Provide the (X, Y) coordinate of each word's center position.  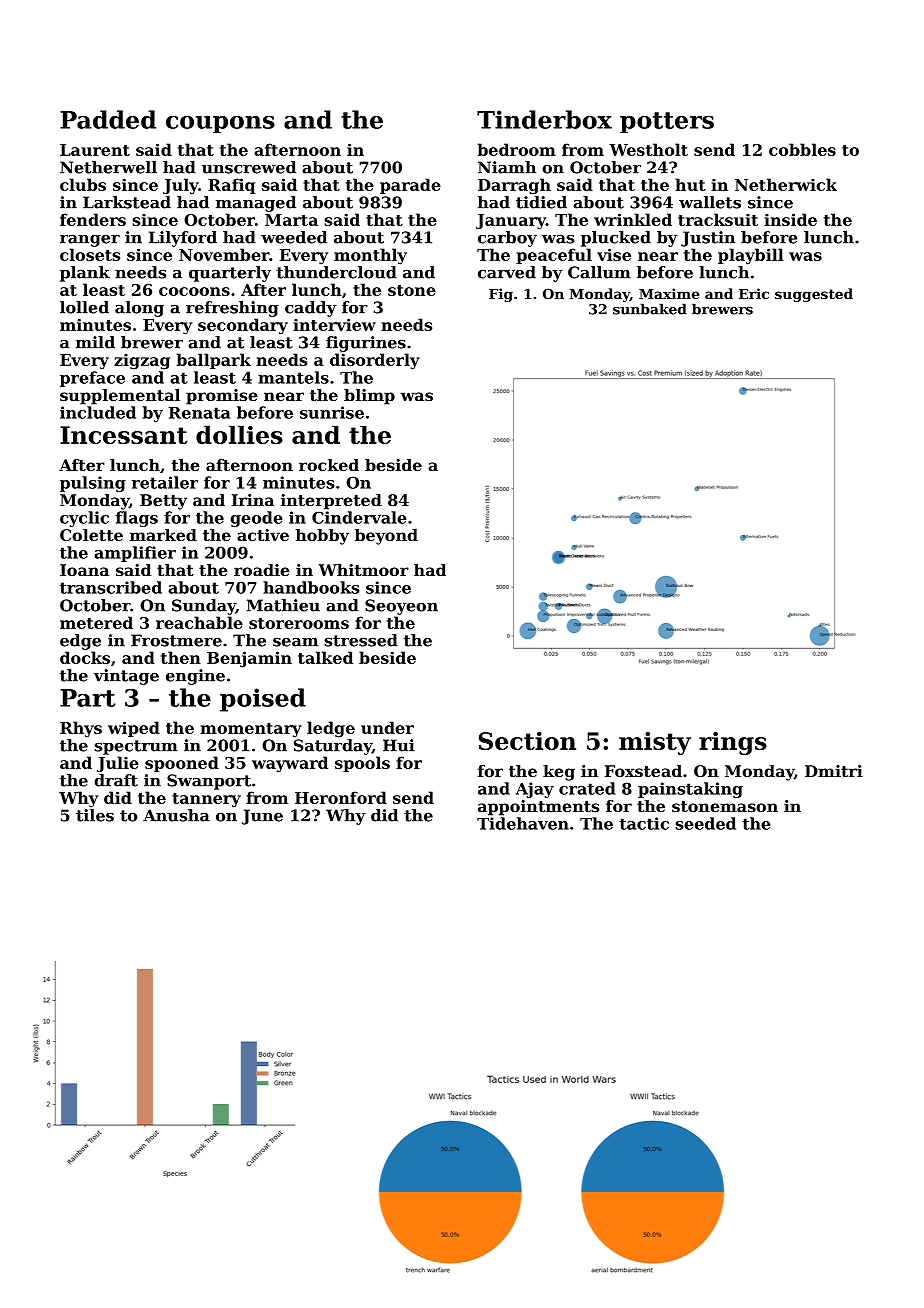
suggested (814, 295)
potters (667, 122)
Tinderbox (544, 119)
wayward (290, 764)
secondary (243, 326)
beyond (386, 537)
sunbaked (650, 309)
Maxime (669, 293)
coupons (220, 124)
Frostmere (176, 640)
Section (527, 741)
